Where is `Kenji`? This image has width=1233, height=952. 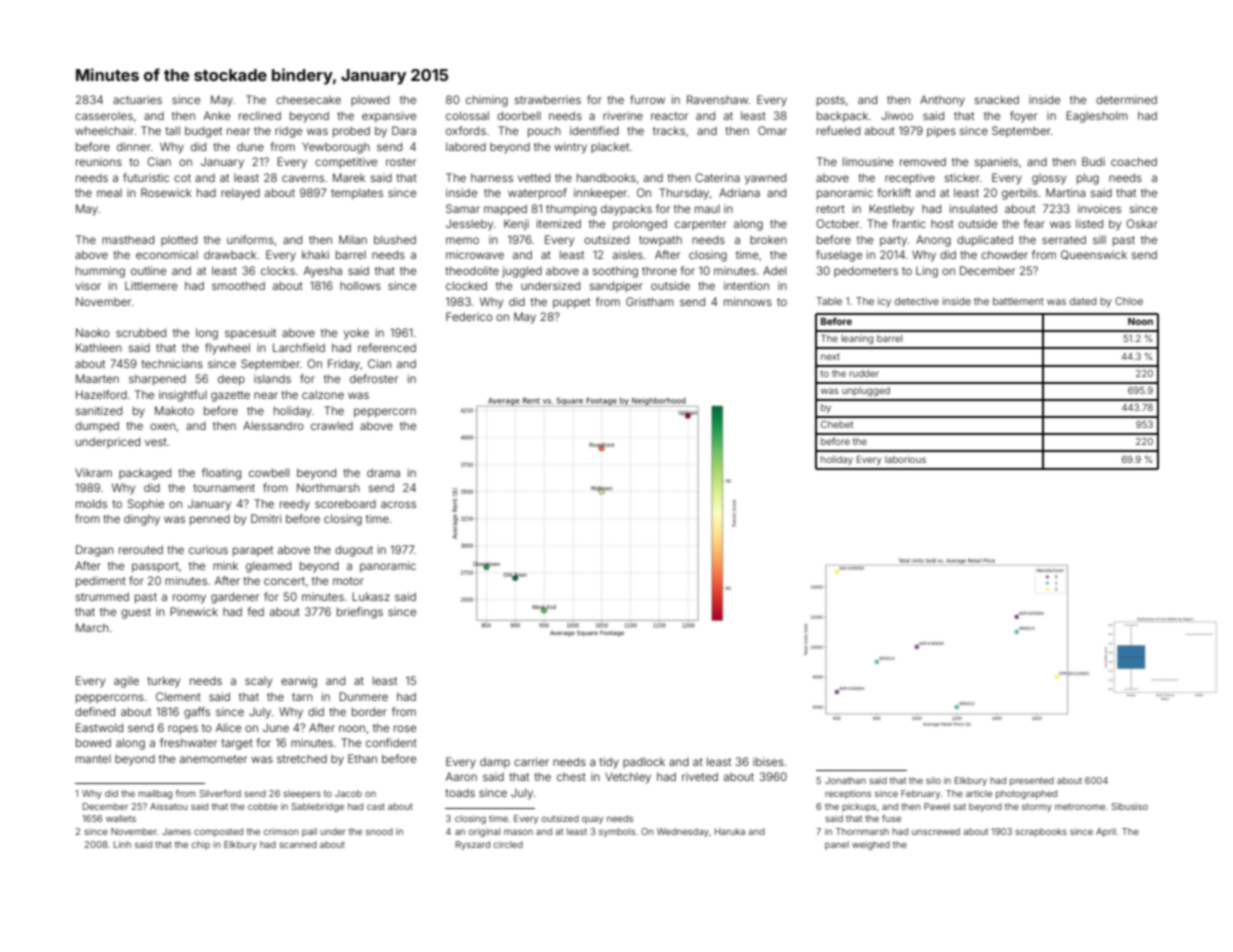
Kenji is located at coordinates (516, 225).
